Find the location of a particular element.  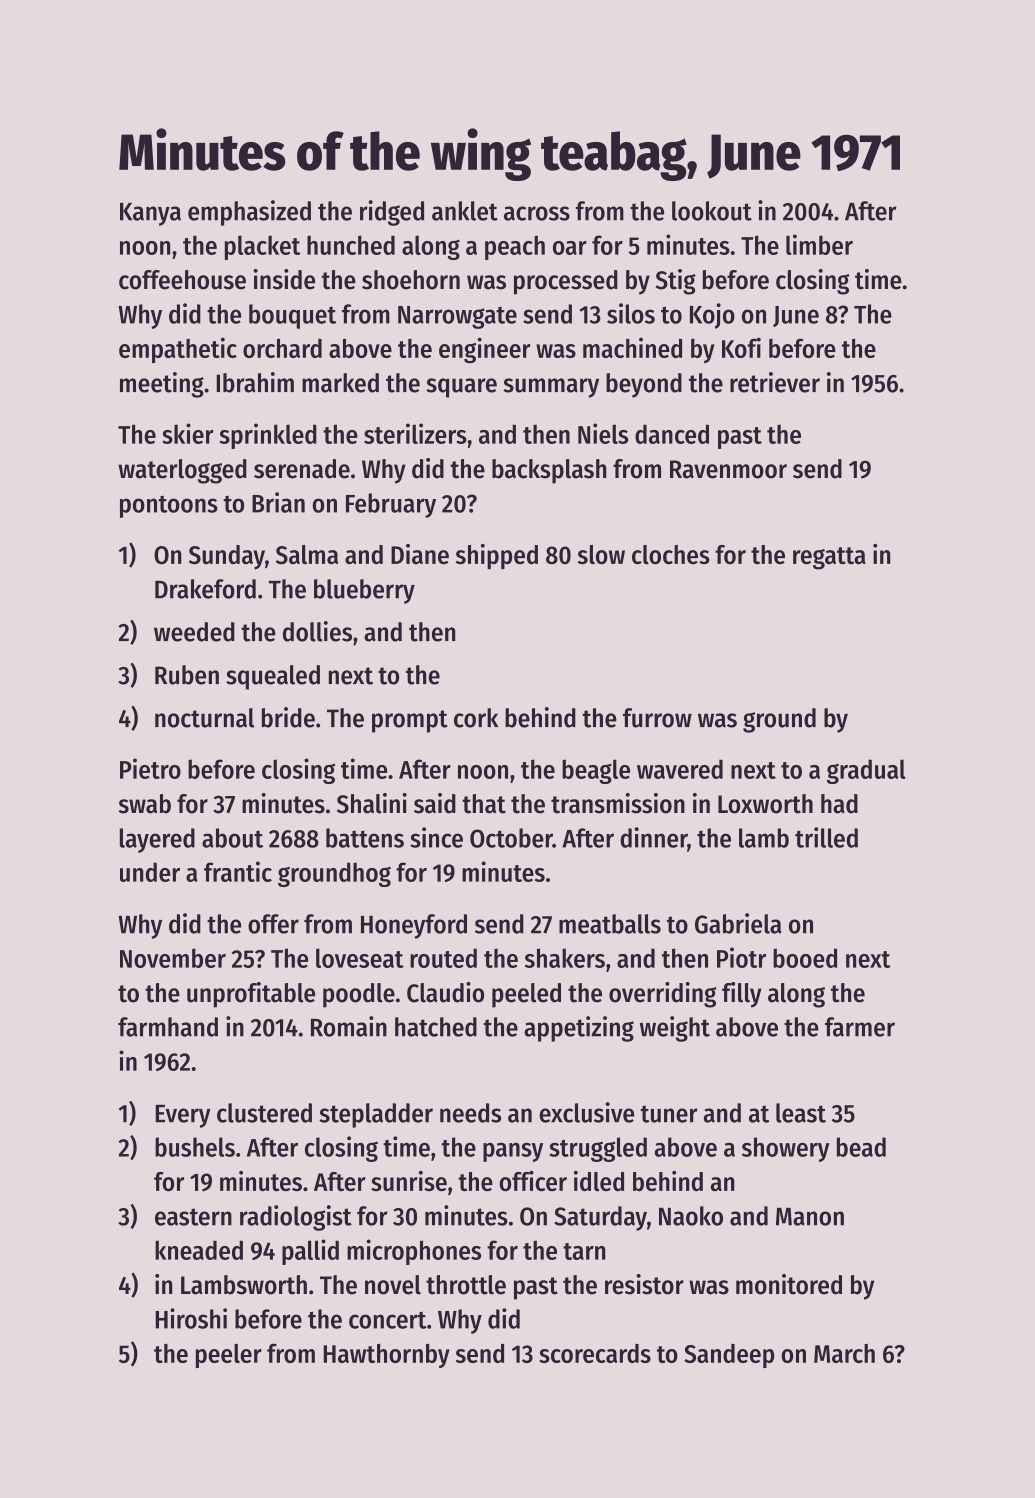

October is located at coordinates (511, 838).
